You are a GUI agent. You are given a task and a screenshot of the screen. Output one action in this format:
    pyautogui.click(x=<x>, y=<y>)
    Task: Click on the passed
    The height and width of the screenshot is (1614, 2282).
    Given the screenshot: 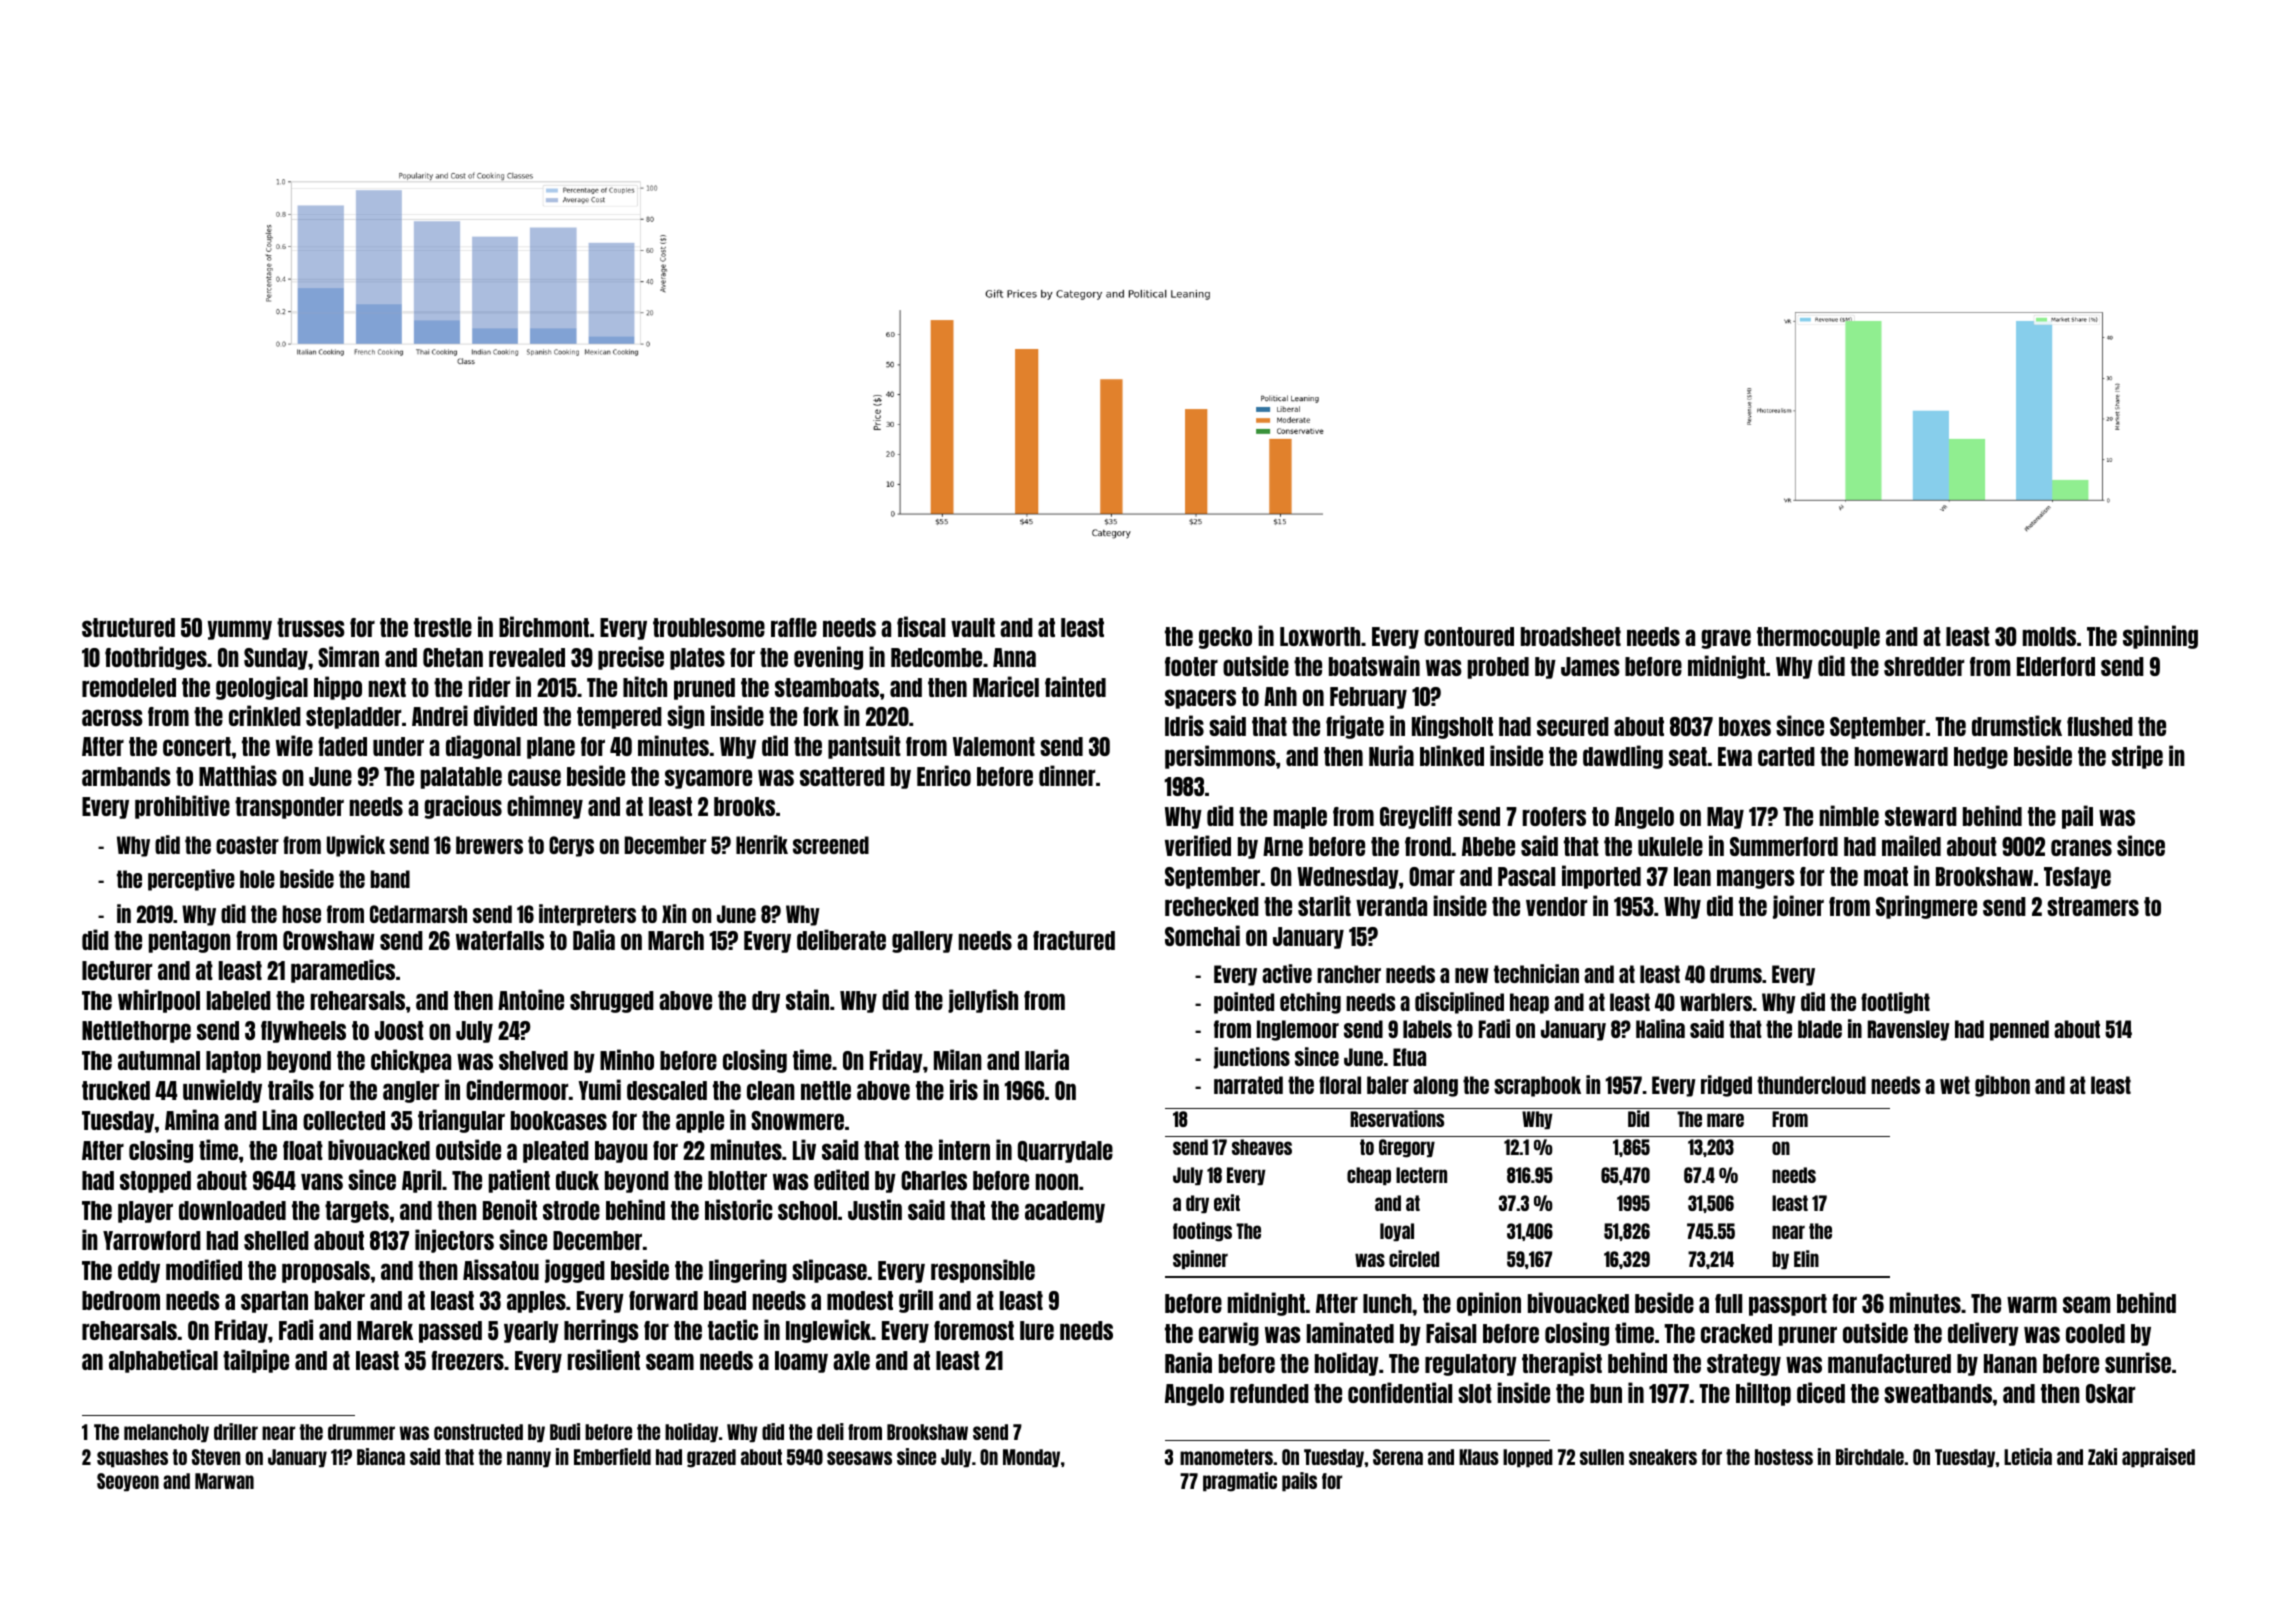 What is the action you would take?
    pyautogui.click(x=450, y=1332)
